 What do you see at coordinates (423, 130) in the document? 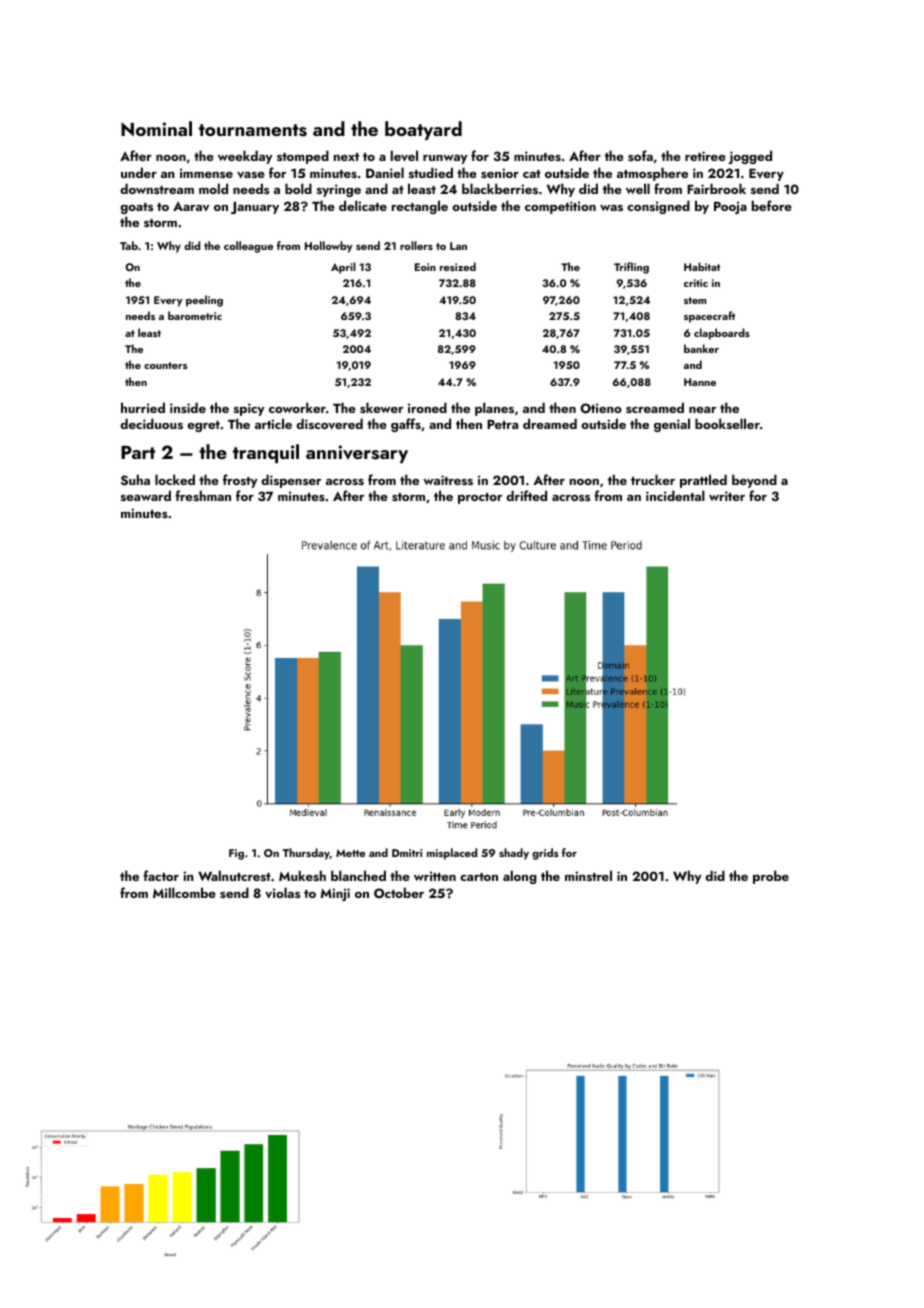
I see `boatyard` at bounding box center [423, 130].
